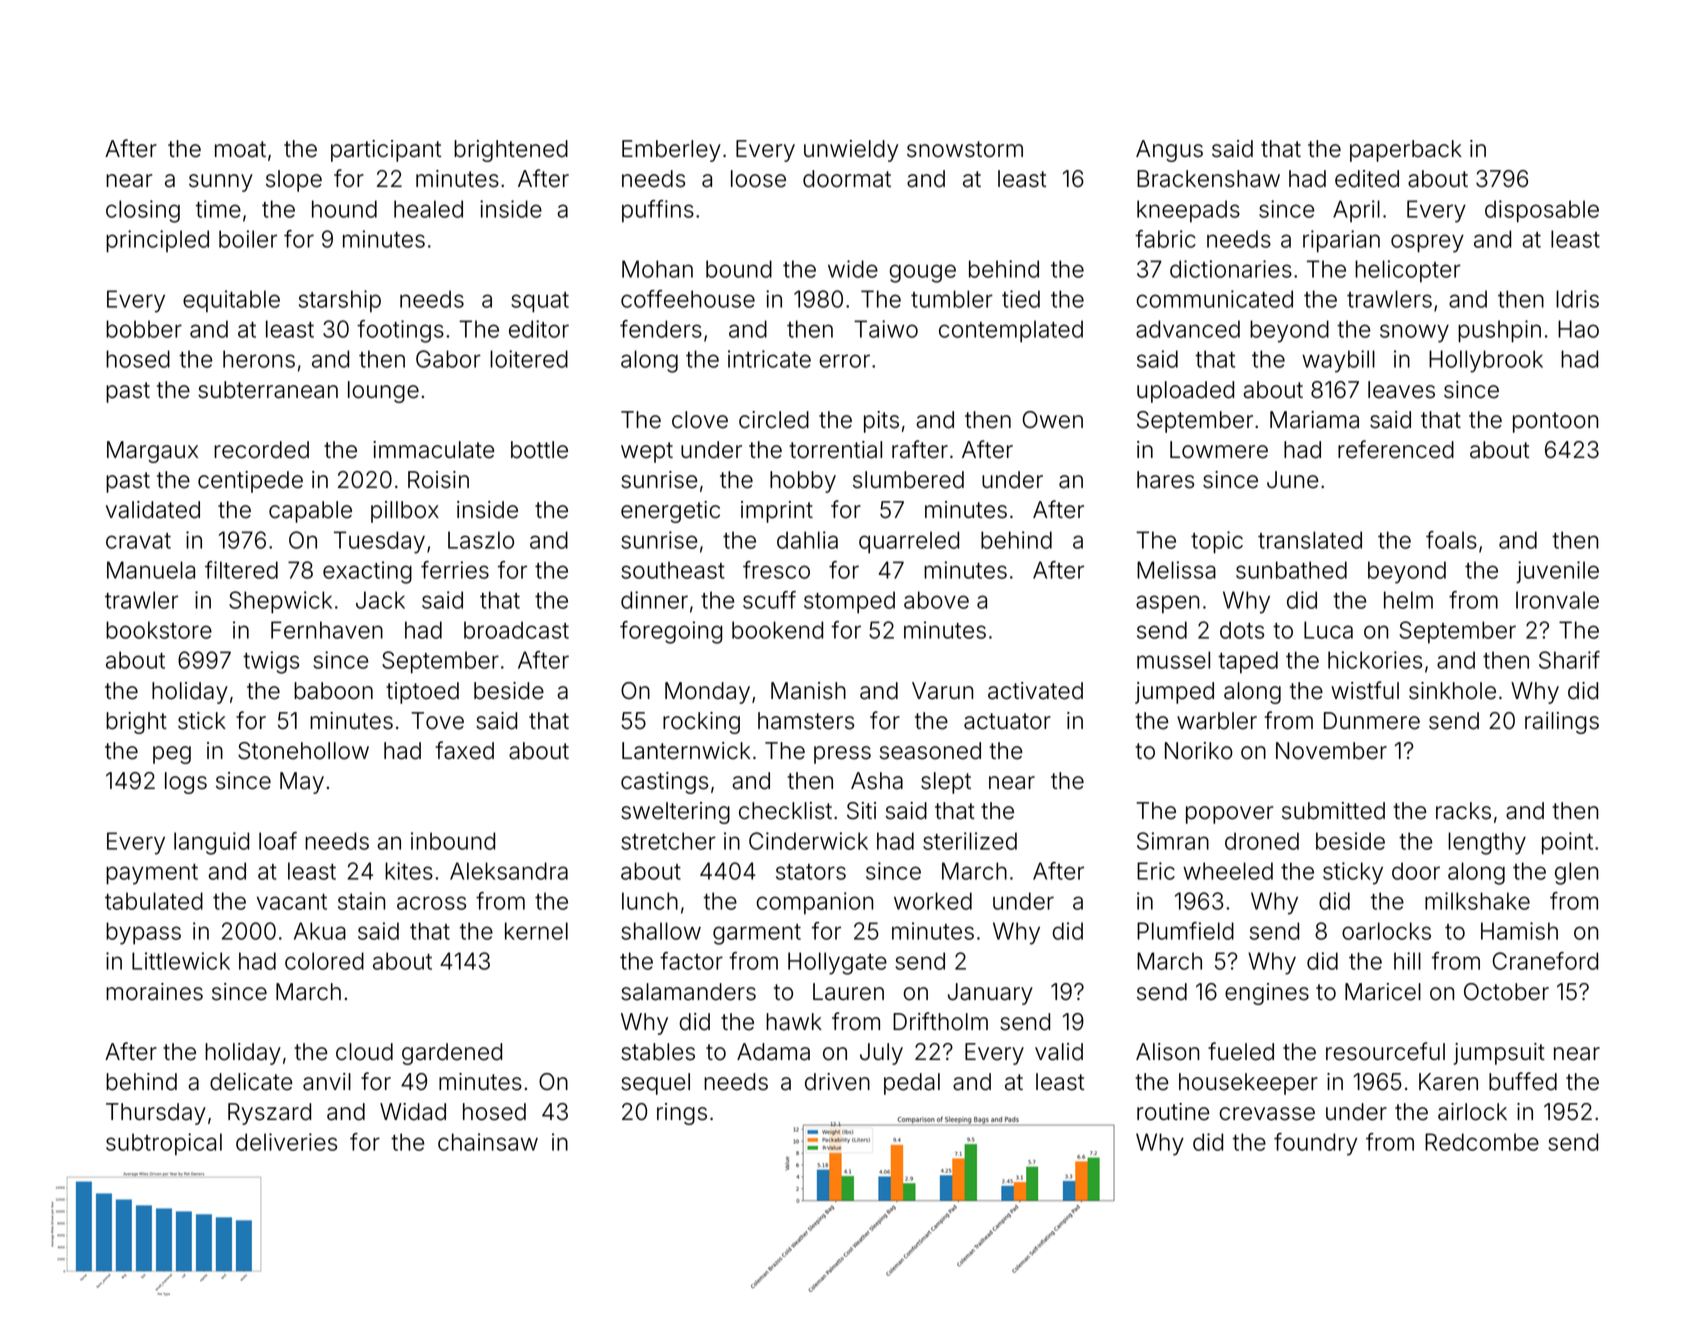  I want to click on deliveries, so click(286, 1142).
